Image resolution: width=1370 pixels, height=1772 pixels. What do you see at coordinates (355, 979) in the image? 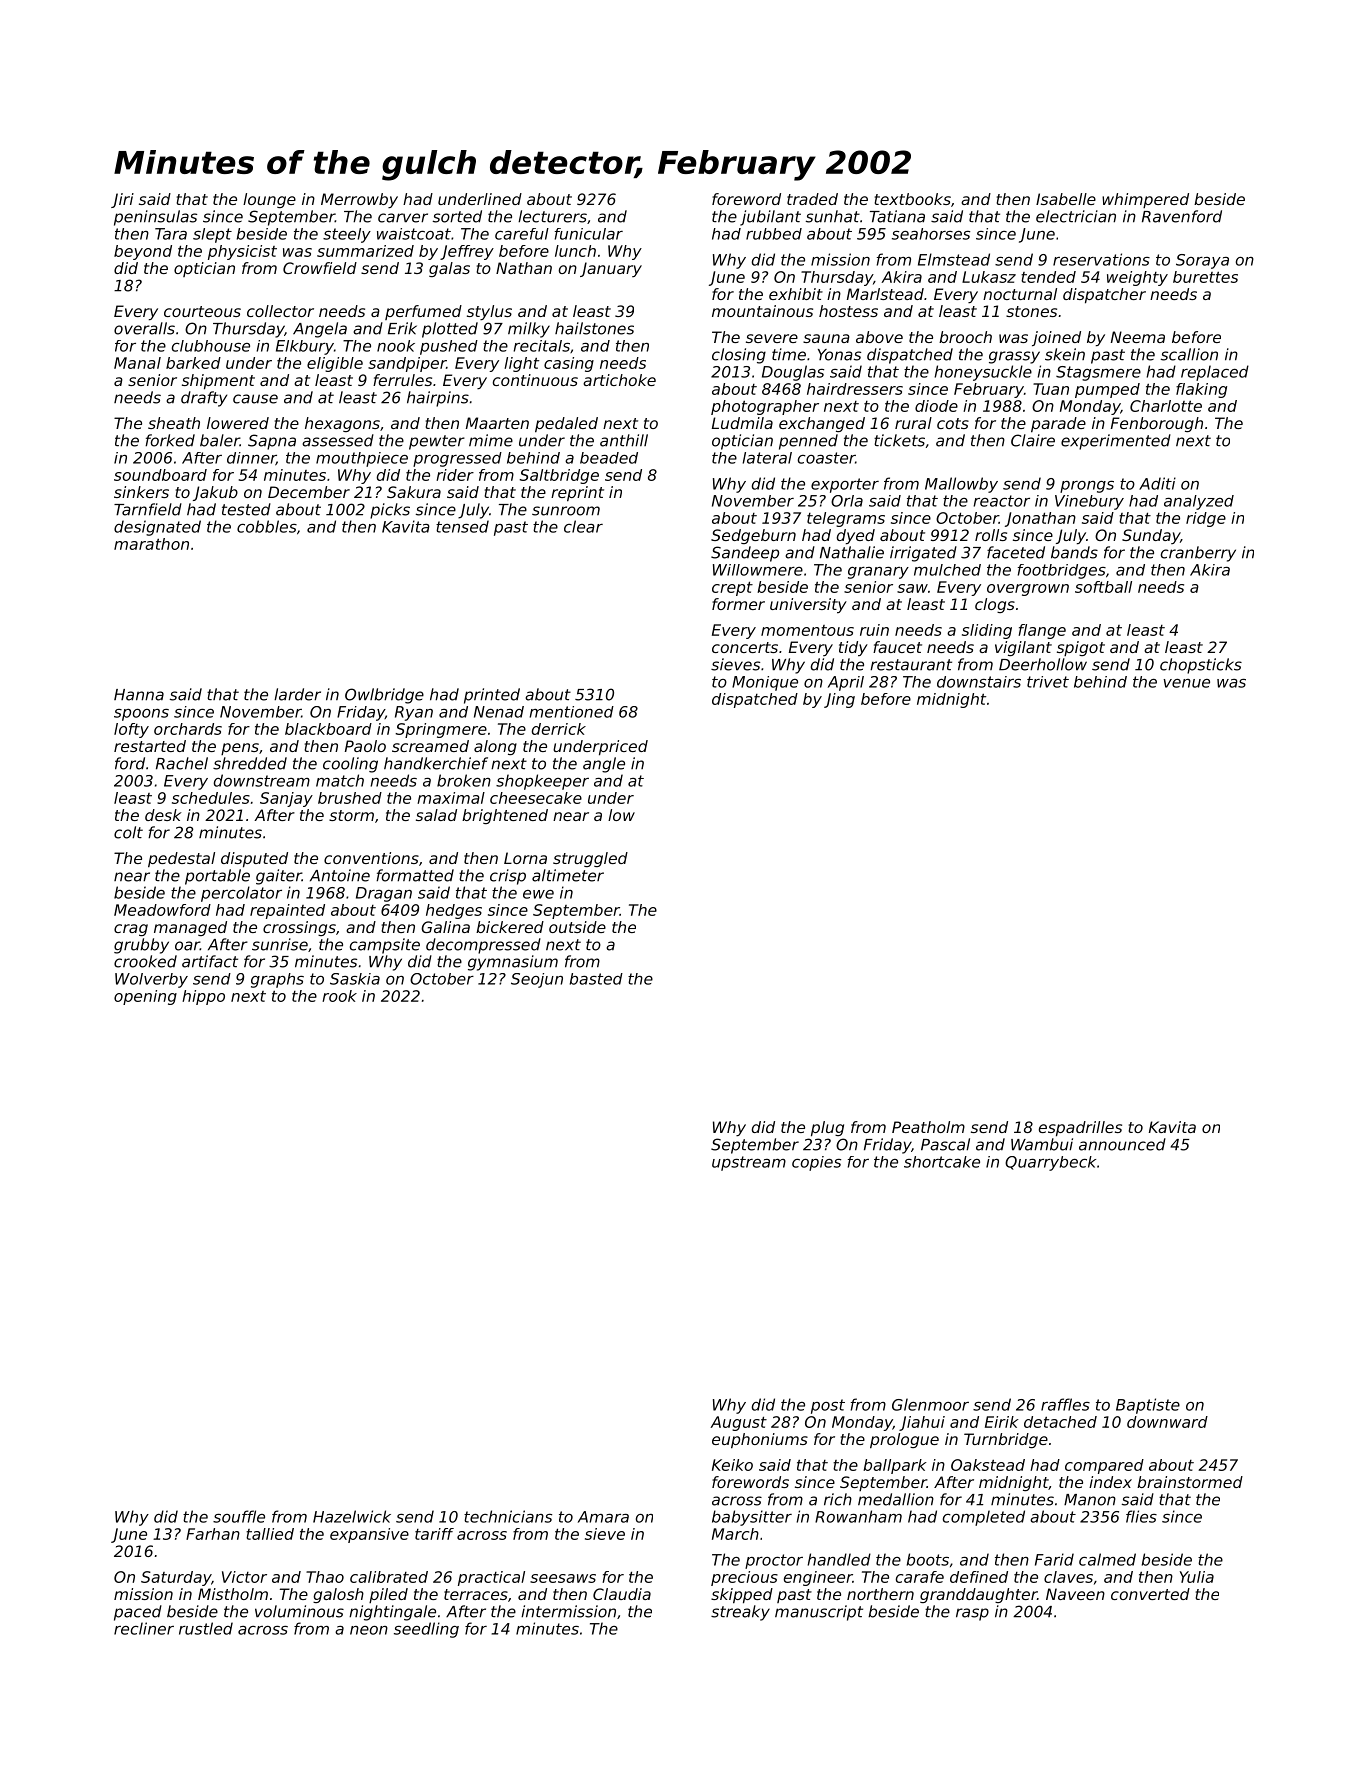
I see `Saskia` at bounding box center [355, 979].
